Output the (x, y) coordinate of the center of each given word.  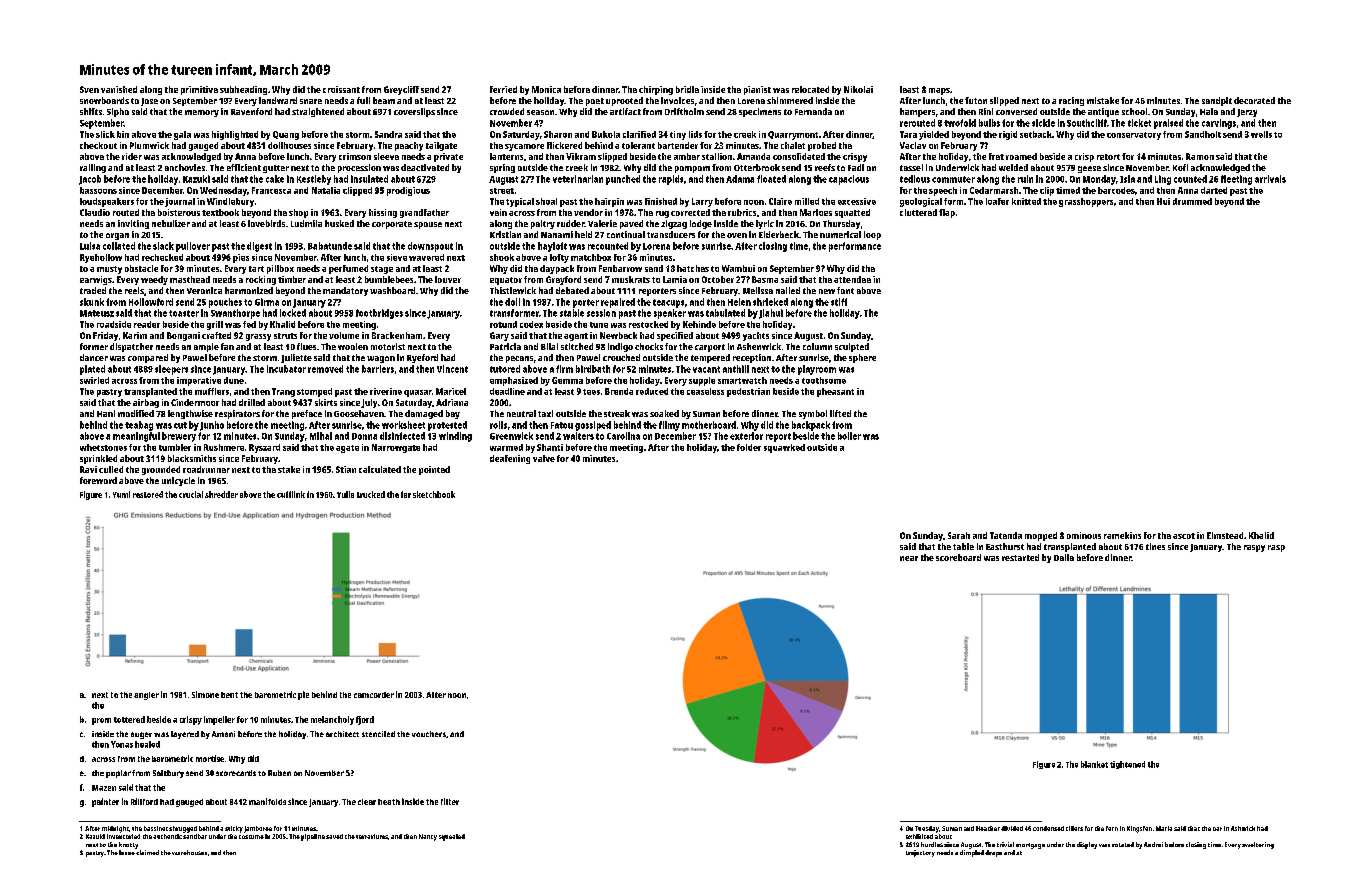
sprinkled (98, 459)
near (909, 558)
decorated (1254, 100)
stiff (839, 302)
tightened (1127, 765)
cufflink (291, 494)
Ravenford (251, 111)
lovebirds (266, 223)
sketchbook (434, 494)
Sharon (558, 134)
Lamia (675, 279)
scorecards (236, 773)
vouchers (429, 734)
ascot (1184, 536)
